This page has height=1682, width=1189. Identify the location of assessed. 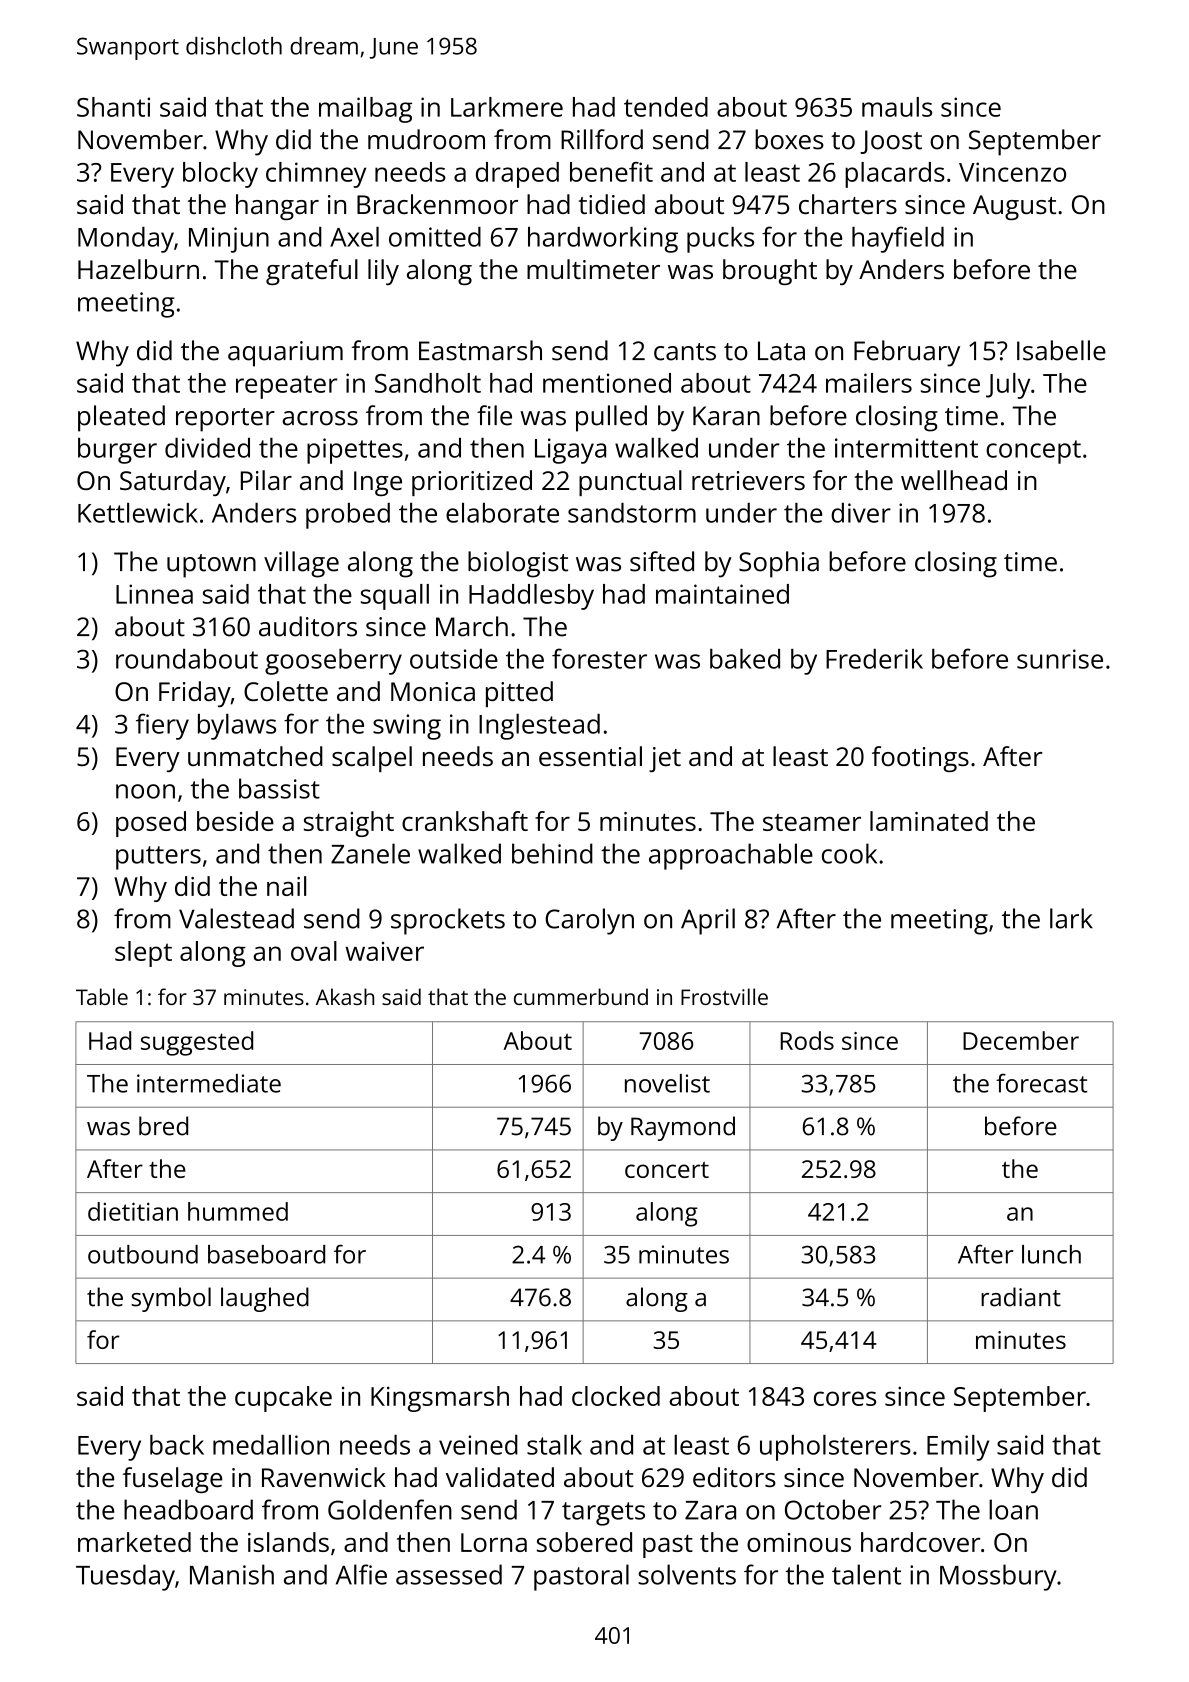
(449, 1574).
